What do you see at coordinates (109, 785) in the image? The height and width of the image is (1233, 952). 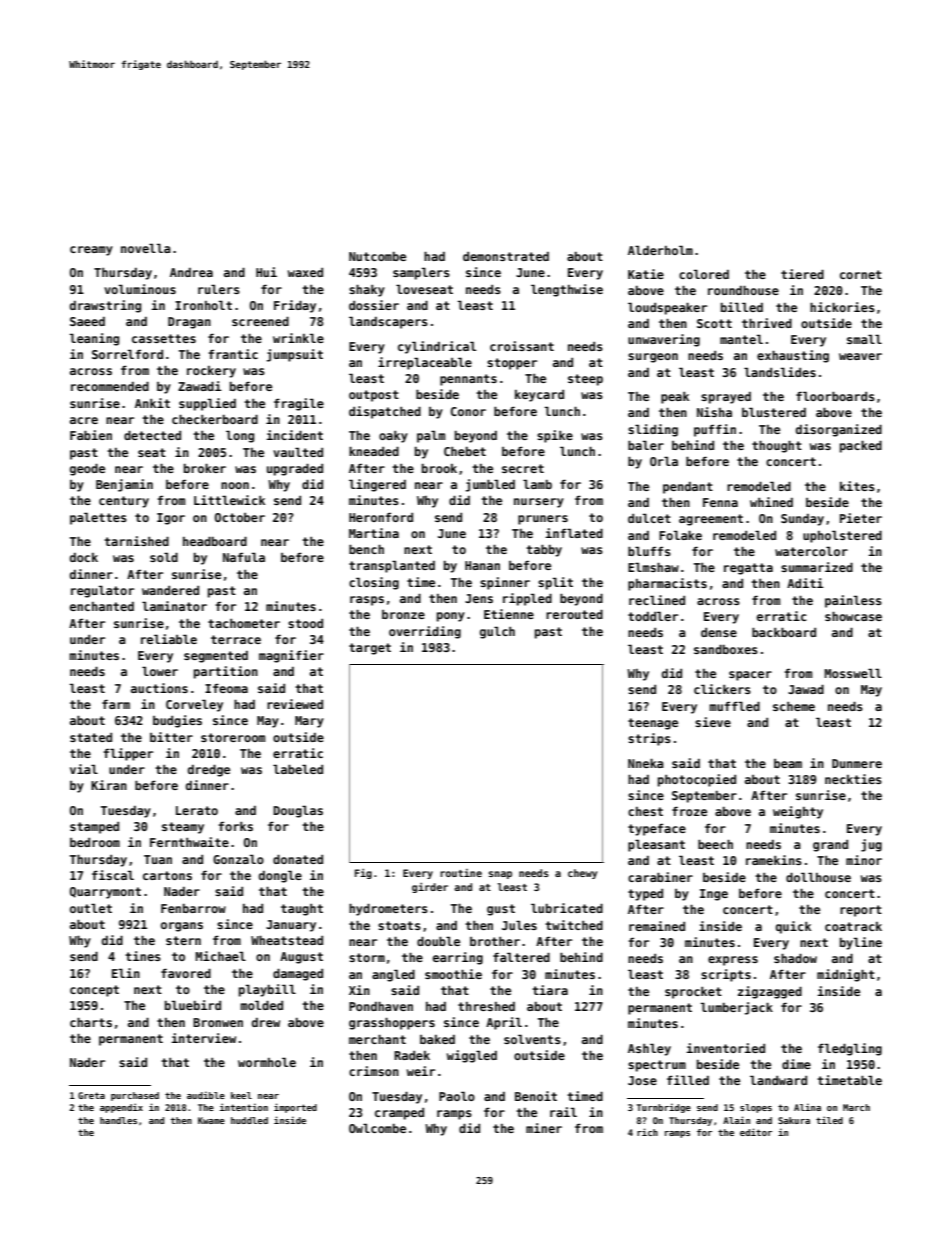 I see `Kiran` at bounding box center [109, 785].
